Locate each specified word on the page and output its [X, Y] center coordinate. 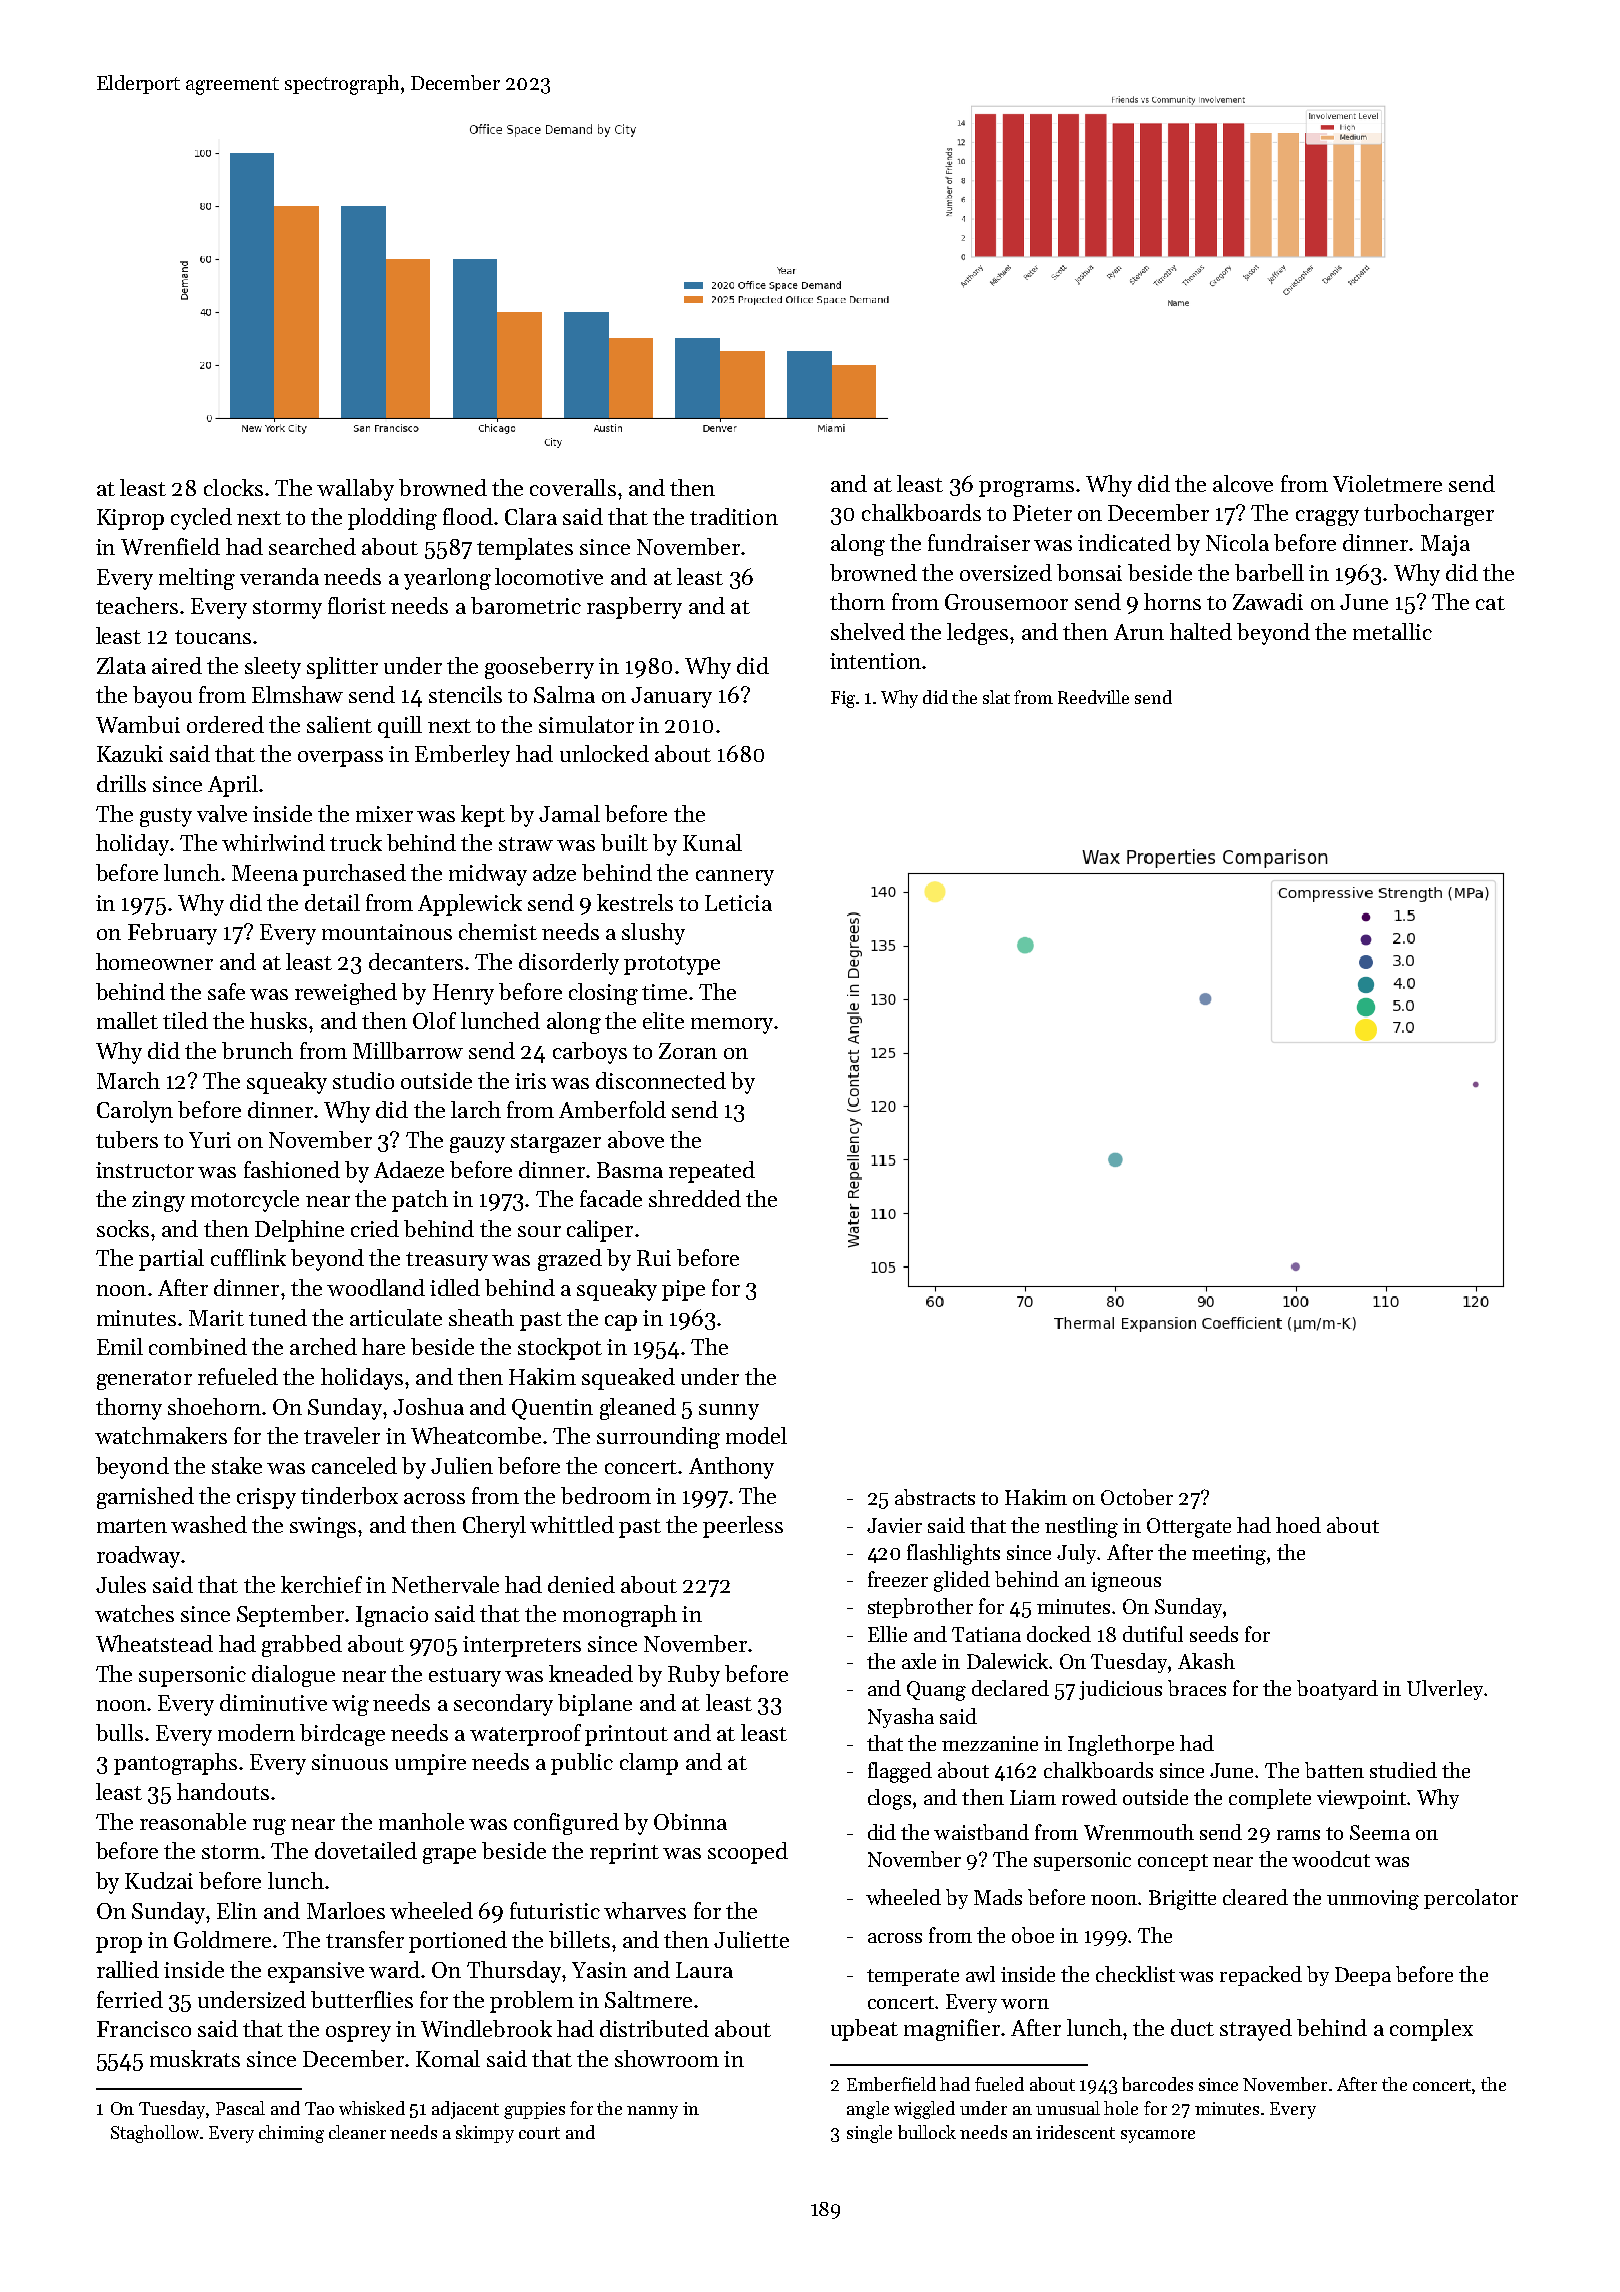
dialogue [293, 1676]
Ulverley [1445, 1690]
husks [278, 1020]
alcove [1243, 483]
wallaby [355, 490]
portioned [458, 1942]
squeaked [628, 1379]
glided [962, 1581]
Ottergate [1189, 1528]
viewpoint [1361, 1799]
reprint [624, 1853]
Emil [120, 1346]
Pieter [1042, 513]
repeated [712, 1172]
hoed [1298, 1525]
